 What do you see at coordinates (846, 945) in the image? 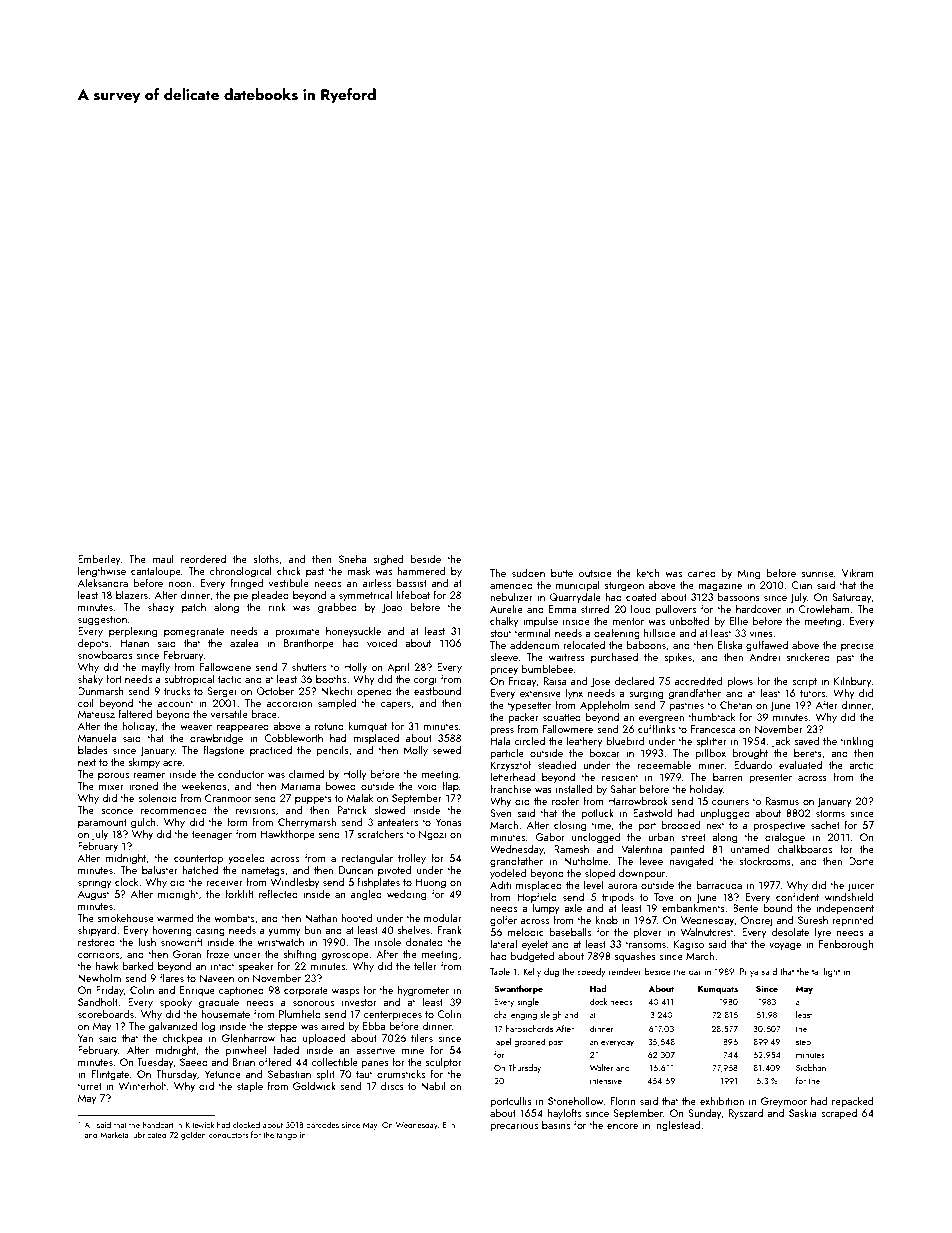
I see `Fenborough` at bounding box center [846, 945].
